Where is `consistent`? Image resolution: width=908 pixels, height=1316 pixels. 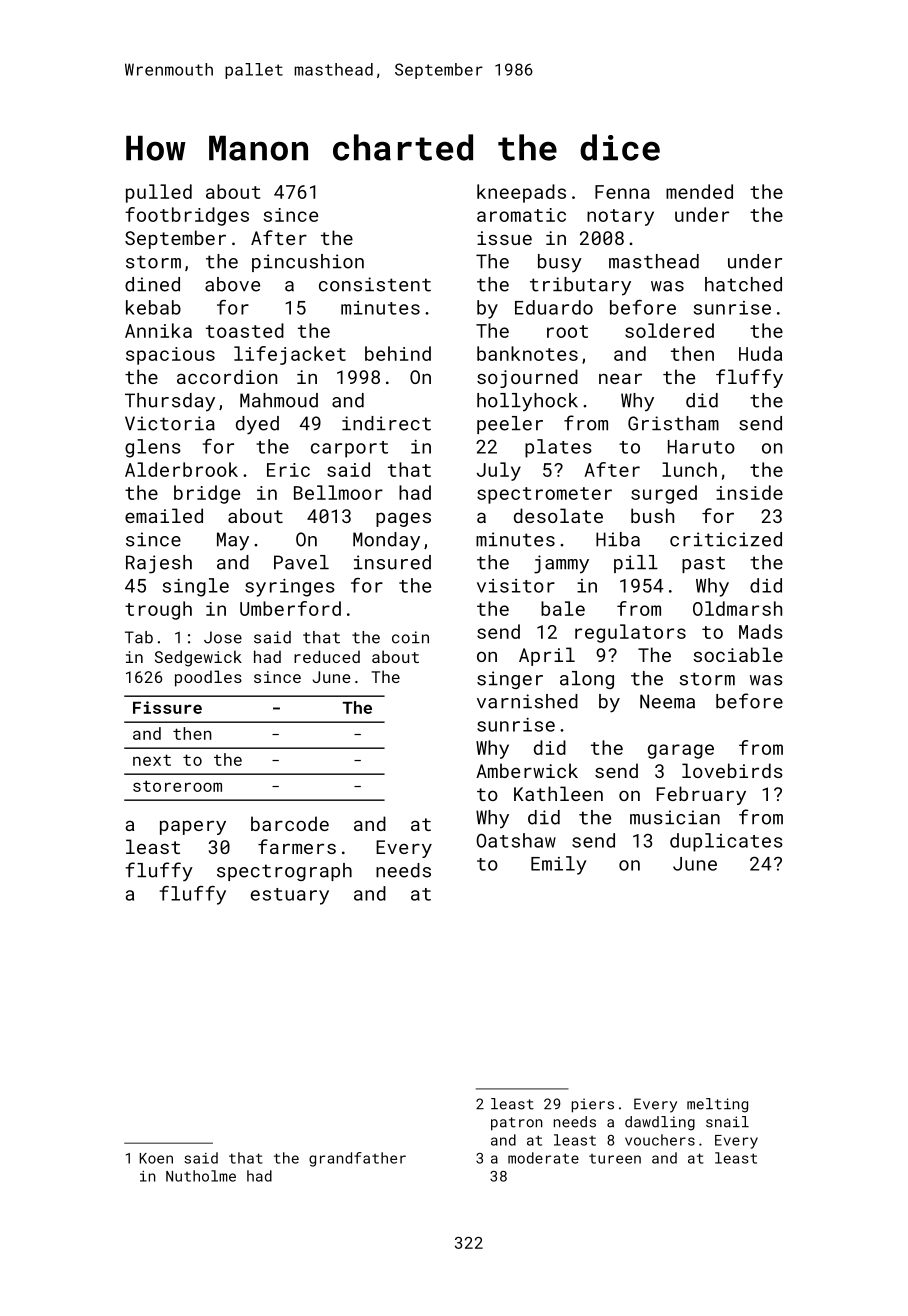
consistent is located at coordinates (375, 284).
